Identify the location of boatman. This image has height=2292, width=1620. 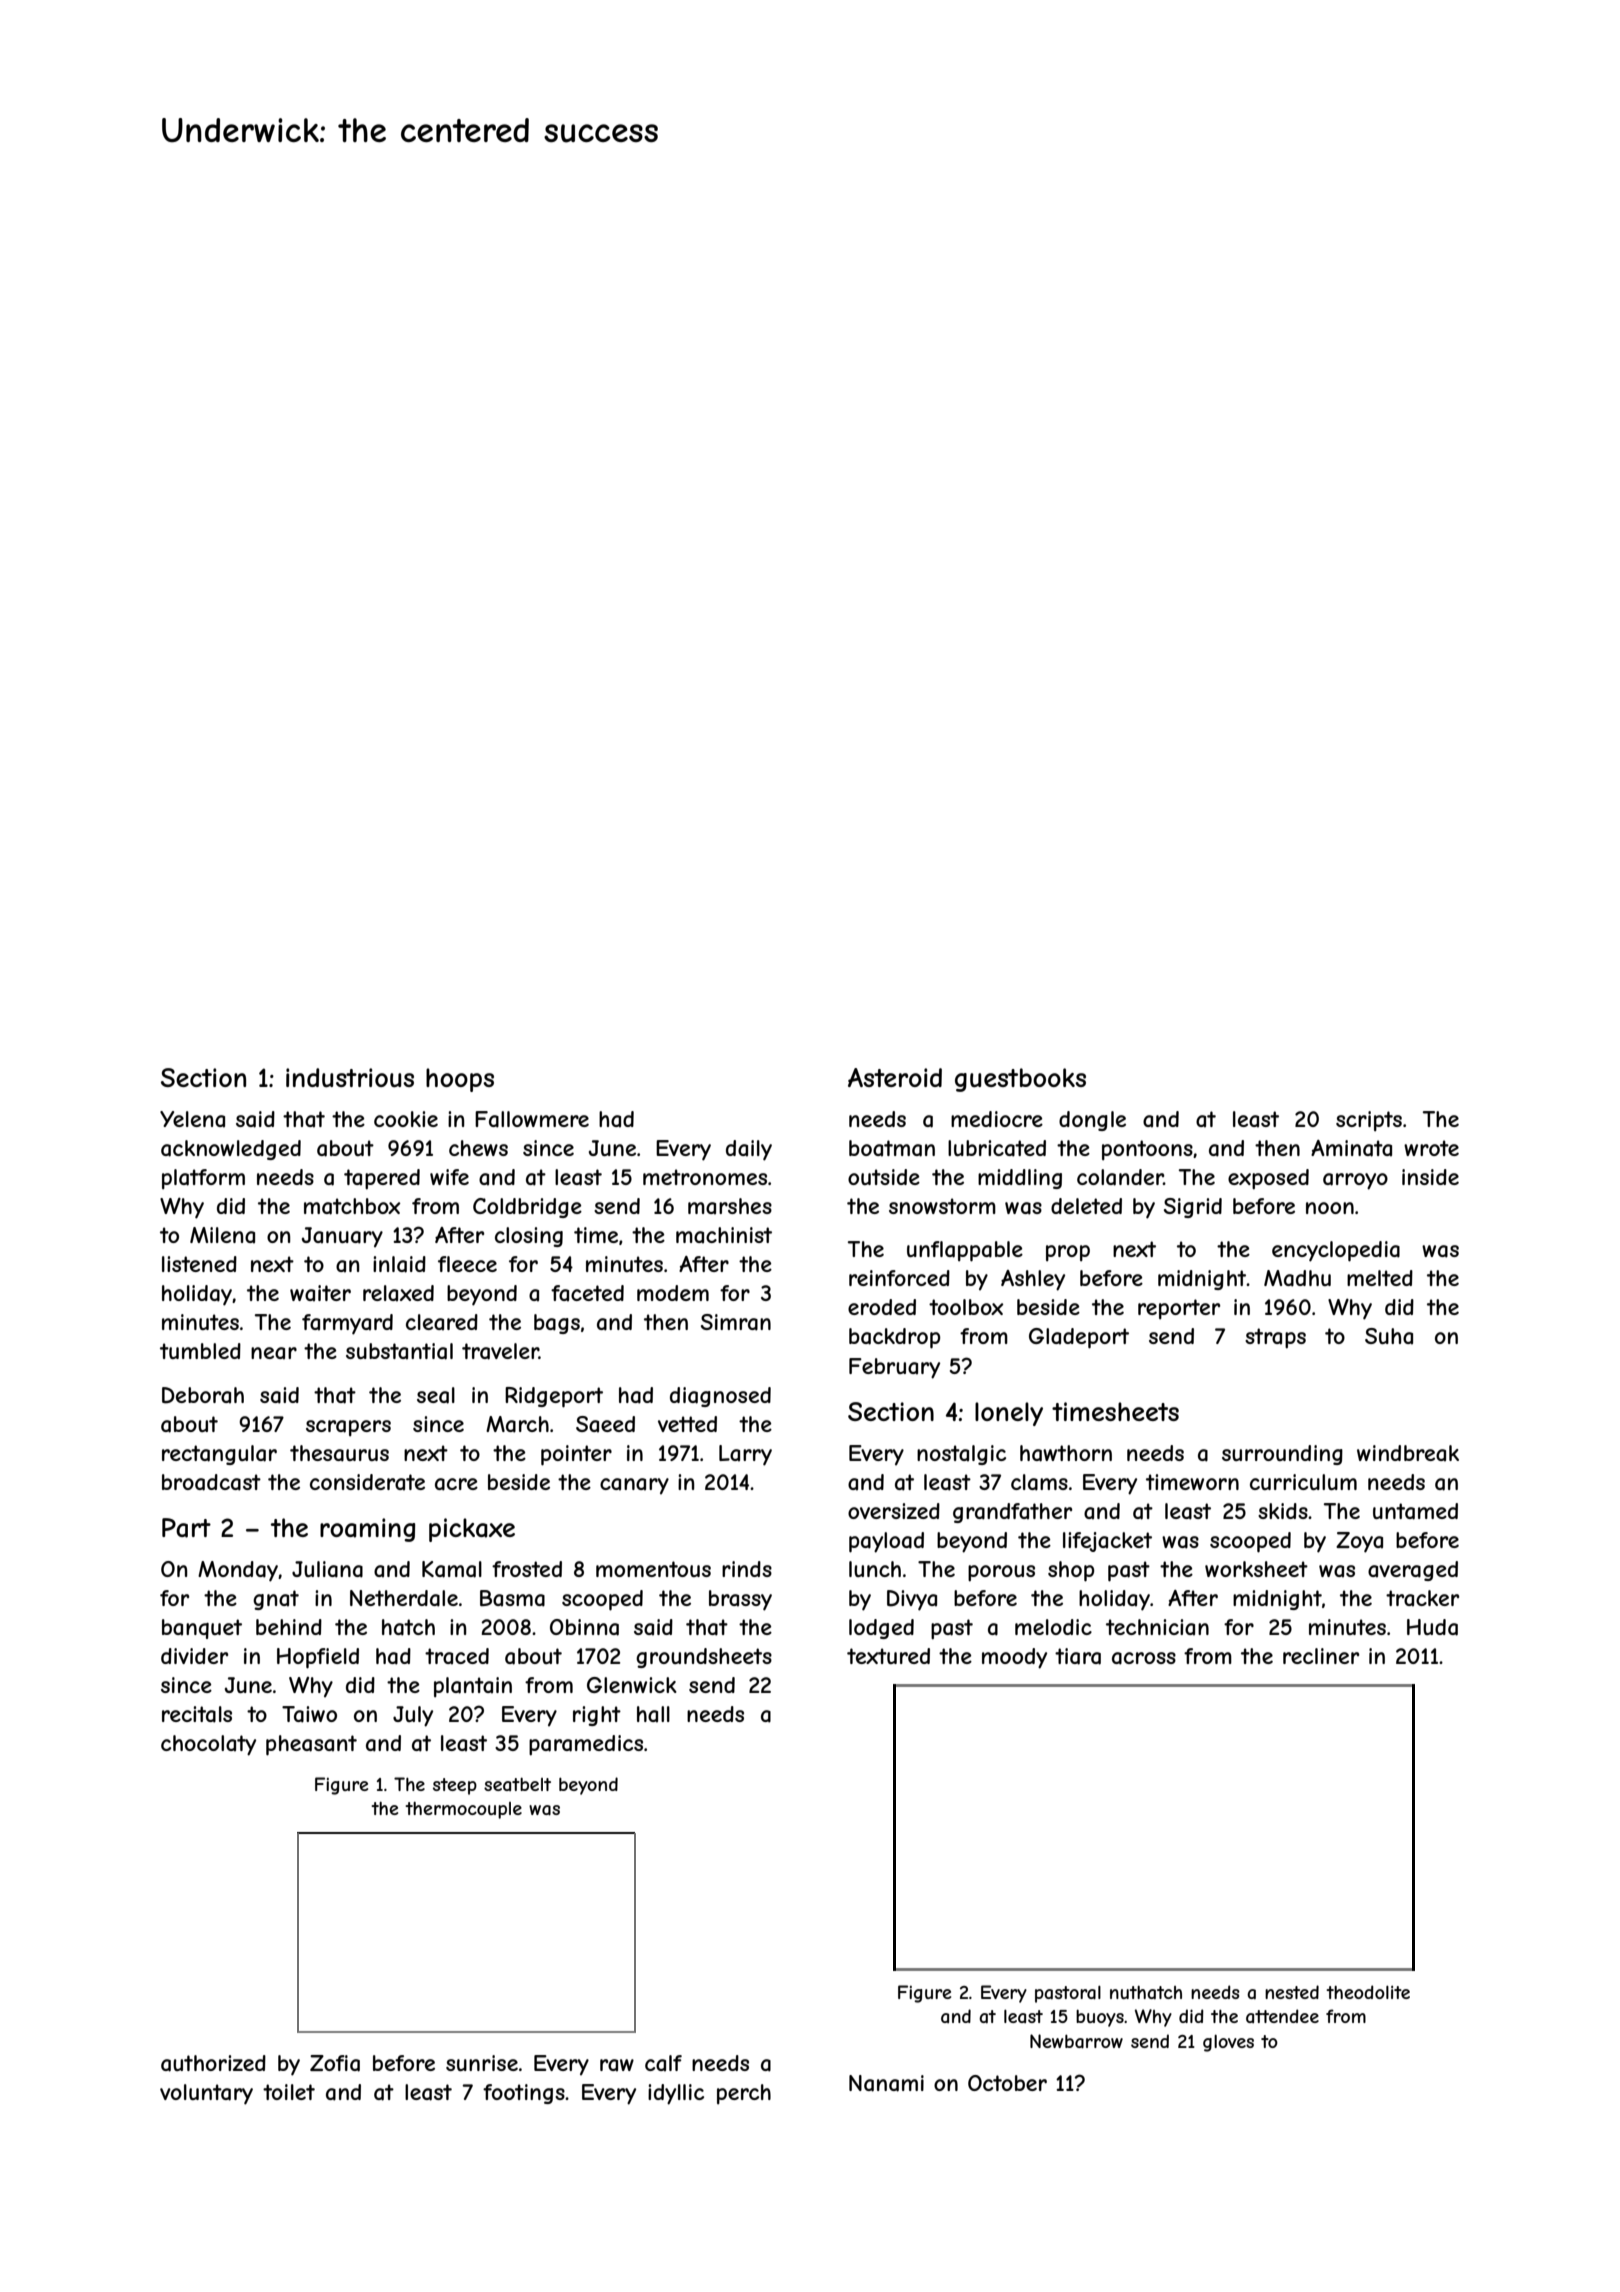
(892, 1148).
